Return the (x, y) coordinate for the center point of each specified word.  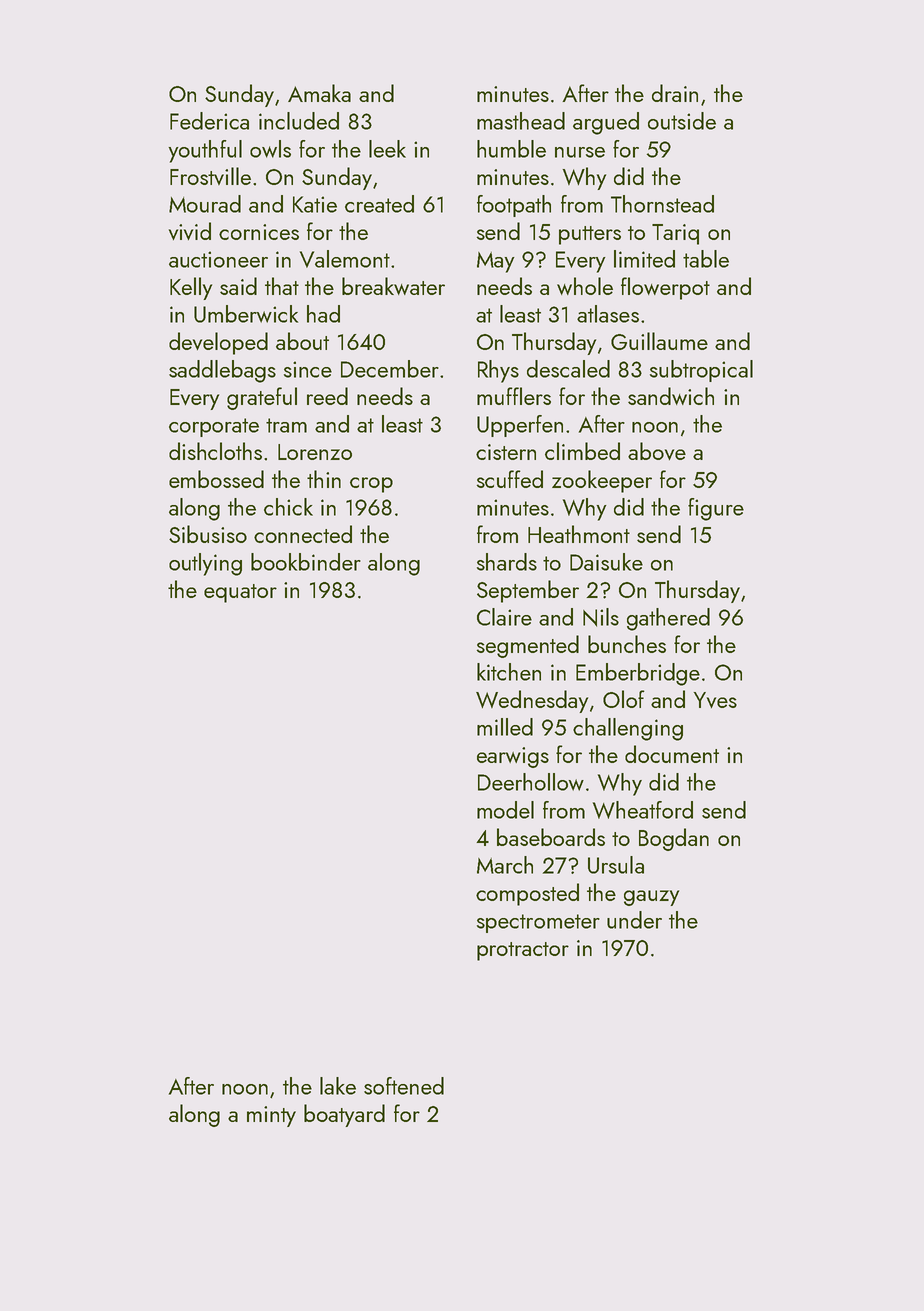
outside (682, 121)
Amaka (319, 93)
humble (511, 149)
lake (338, 1086)
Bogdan (674, 839)
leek (387, 149)
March (505, 865)
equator (240, 593)
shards (507, 562)
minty (271, 1116)
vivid (190, 231)
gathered (668, 619)
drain (675, 93)
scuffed (510, 479)
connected (303, 534)
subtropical (701, 371)
